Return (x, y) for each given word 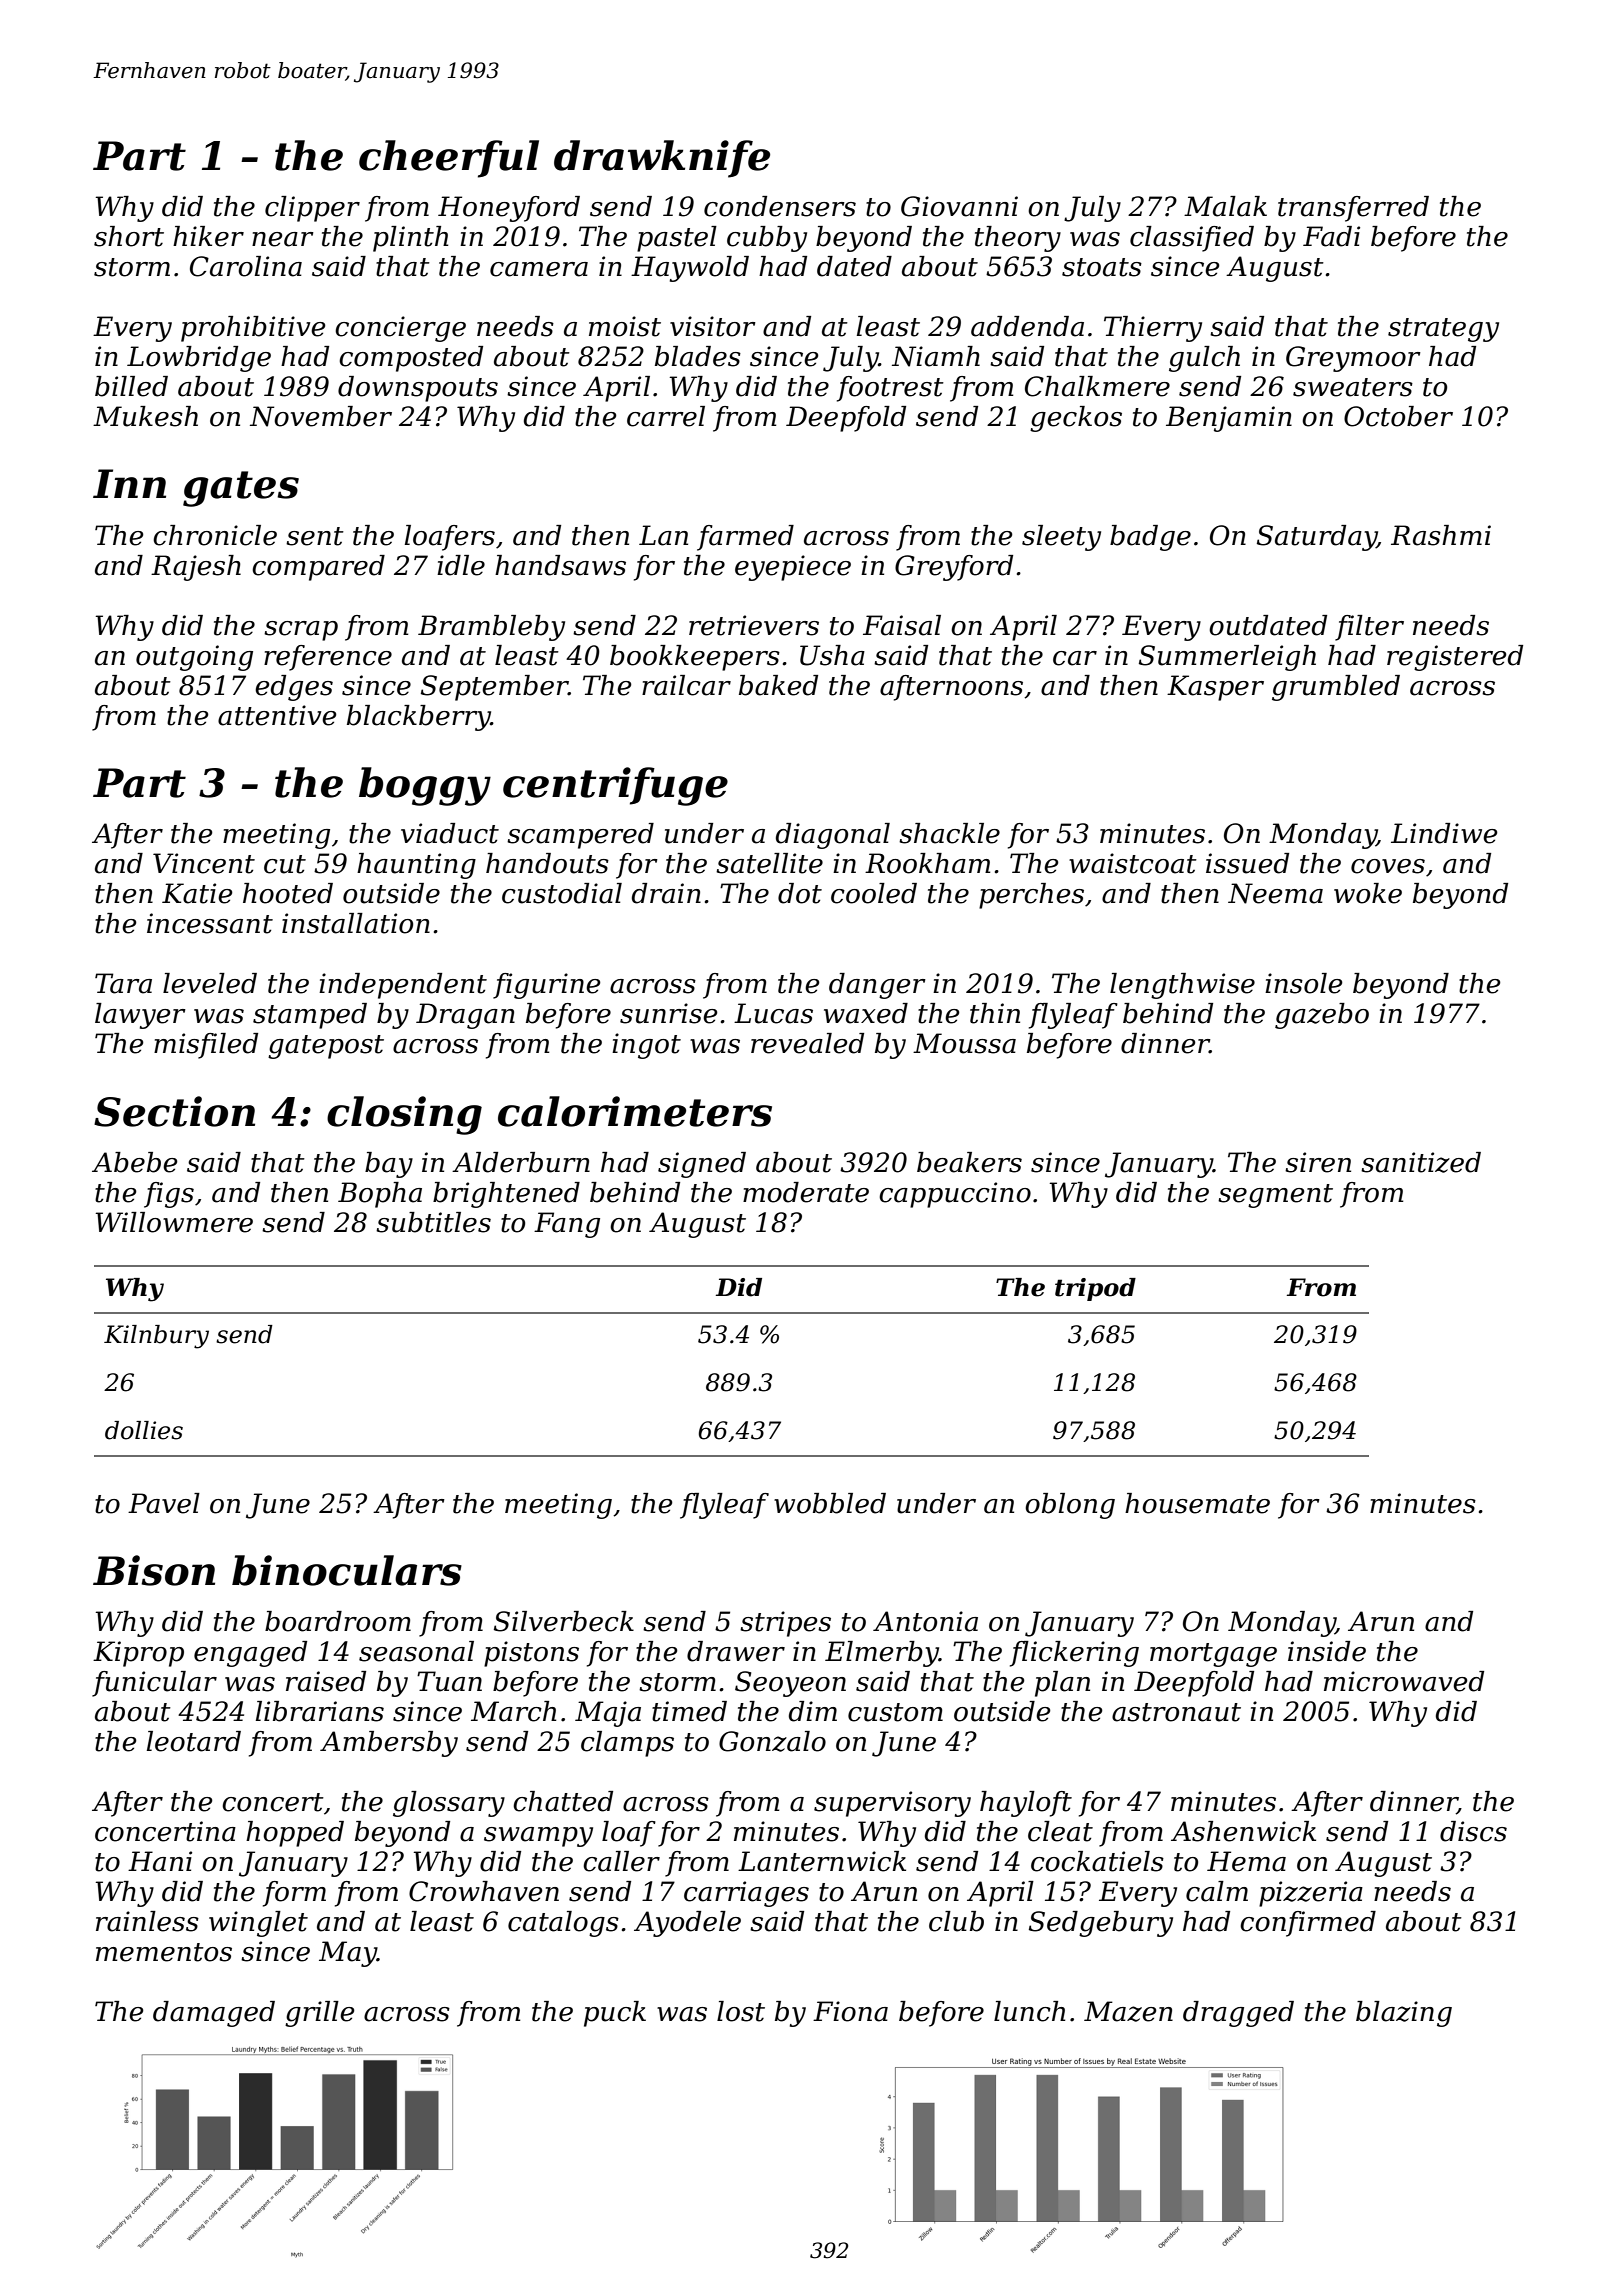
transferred (1353, 209)
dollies (144, 1430)
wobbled (830, 1503)
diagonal (833, 836)
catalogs (563, 1924)
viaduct (450, 833)
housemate (1197, 1503)
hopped (295, 1834)
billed (131, 386)
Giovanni (959, 206)
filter (1369, 628)
